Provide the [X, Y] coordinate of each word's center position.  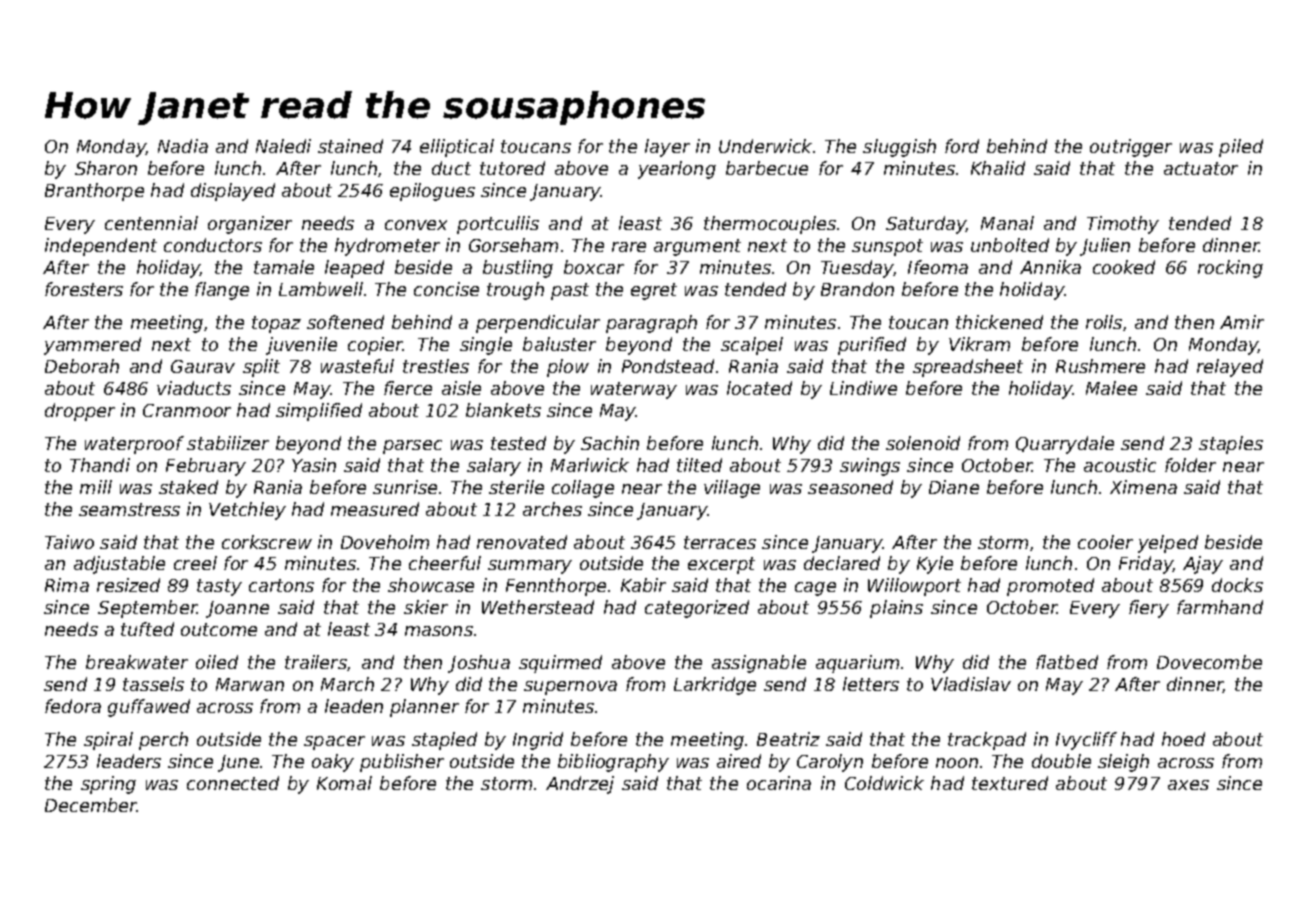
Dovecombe [1209, 662]
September [148, 609]
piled [1241, 148]
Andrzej [580, 785]
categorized [697, 609]
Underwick [765, 146]
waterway [634, 390]
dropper [80, 412]
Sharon [106, 168]
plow [568, 368]
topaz [276, 324]
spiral [108, 741]
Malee [1111, 388]
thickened [999, 322]
